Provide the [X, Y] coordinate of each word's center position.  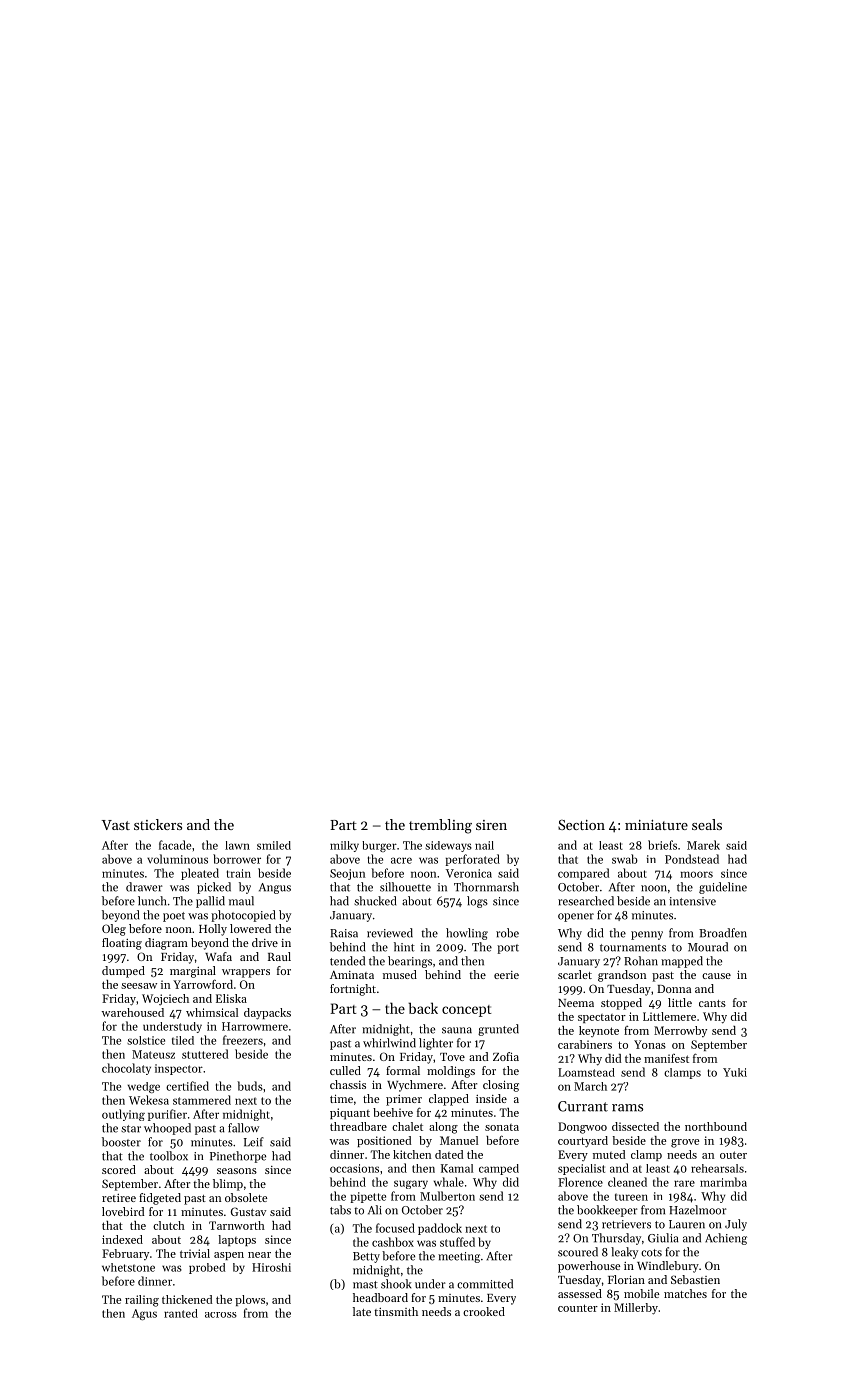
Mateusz [153, 1054]
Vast [115, 825]
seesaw [139, 986]
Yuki [735, 1072]
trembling [440, 826]
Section [581, 825]
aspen [229, 1256]
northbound [716, 1126]
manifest [666, 1058]
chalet [407, 1126]
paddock [440, 1229]
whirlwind [389, 1043]
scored [119, 1169]
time [341, 1098]
